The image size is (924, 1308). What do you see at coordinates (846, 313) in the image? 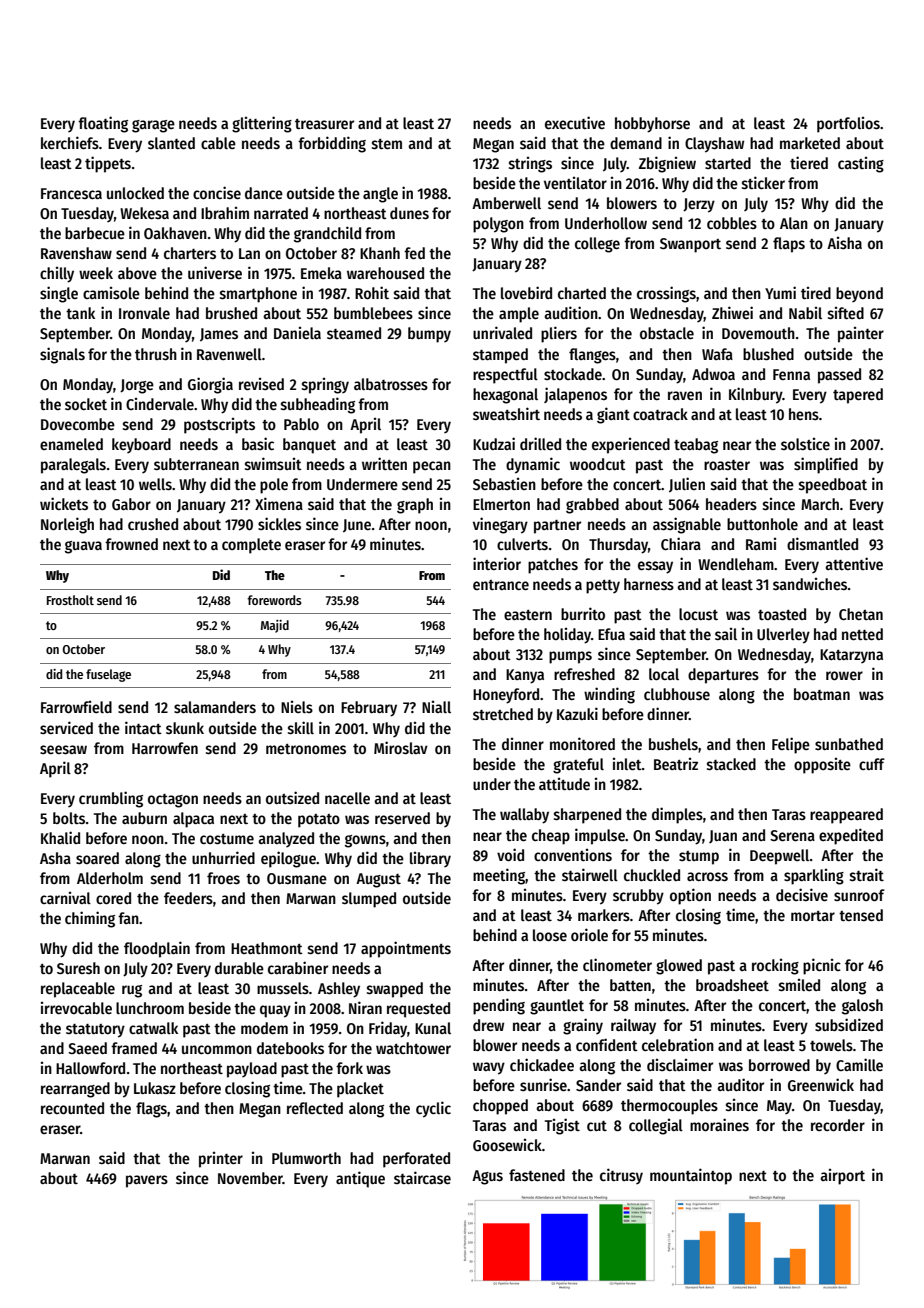
I see `sifted` at bounding box center [846, 313].
